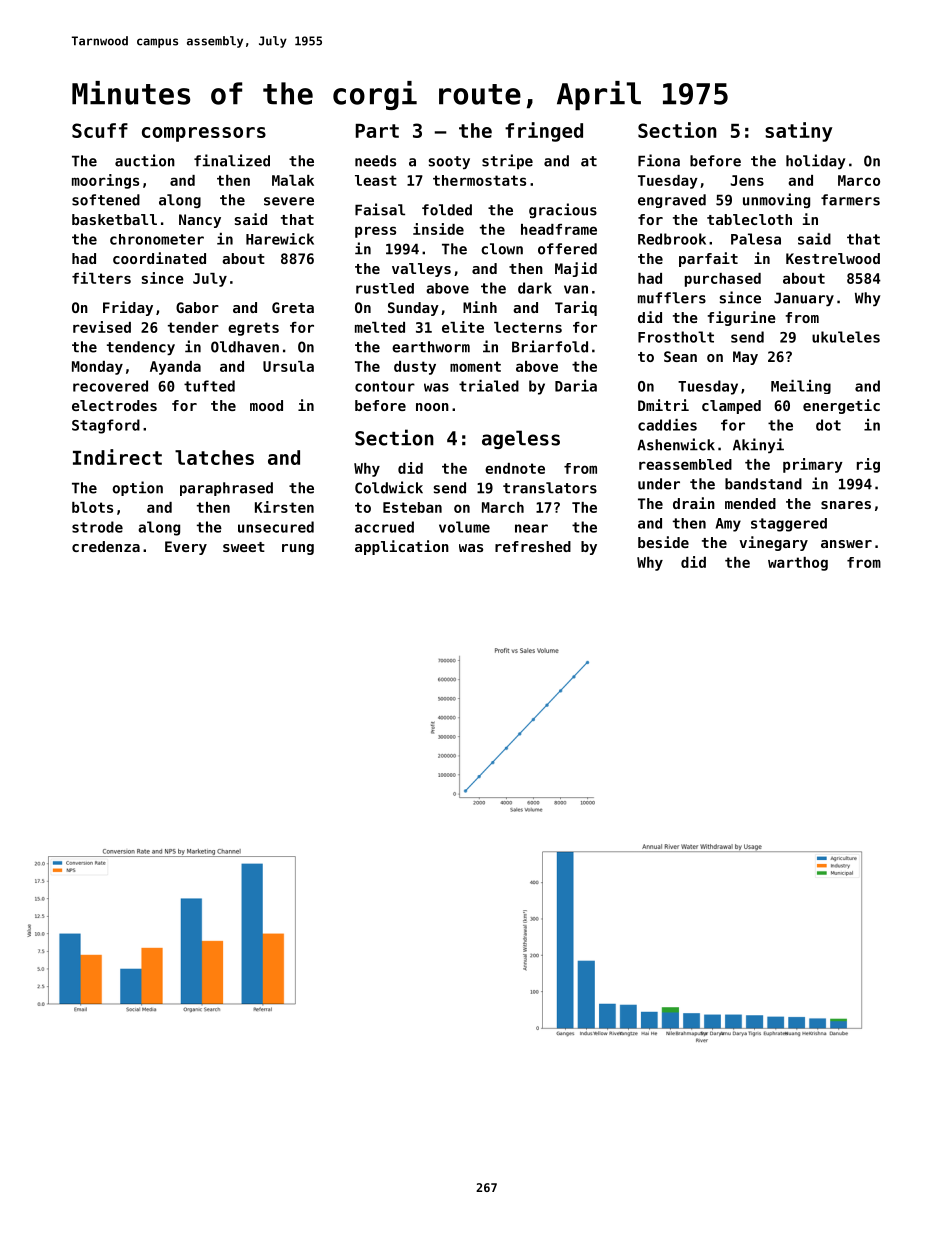 This document has width=952, height=1233. Describe the element at coordinates (742, 318) in the document. I see `figurine` at that location.
